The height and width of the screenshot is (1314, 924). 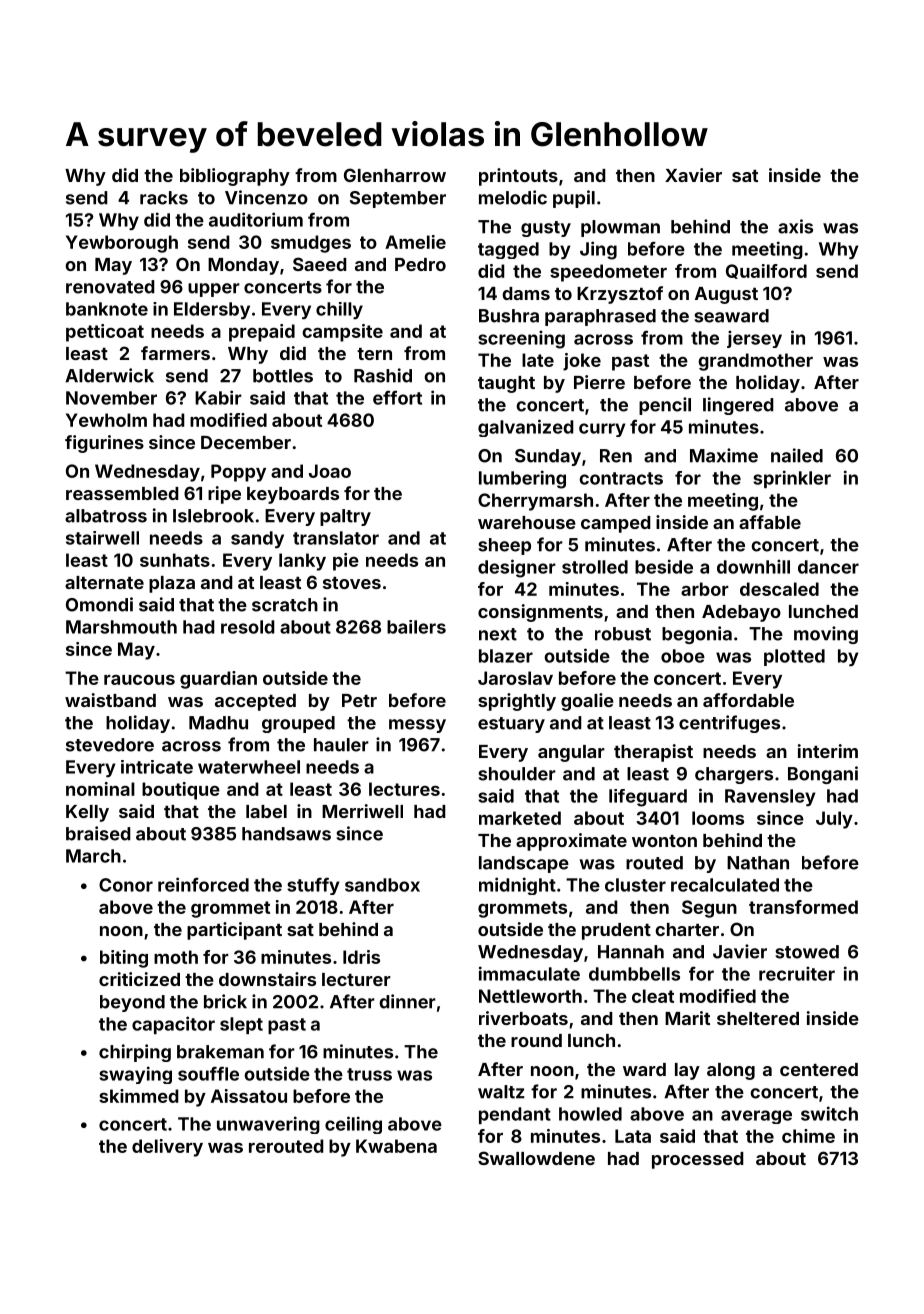 I want to click on delivery, so click(x=167, y=1148).
